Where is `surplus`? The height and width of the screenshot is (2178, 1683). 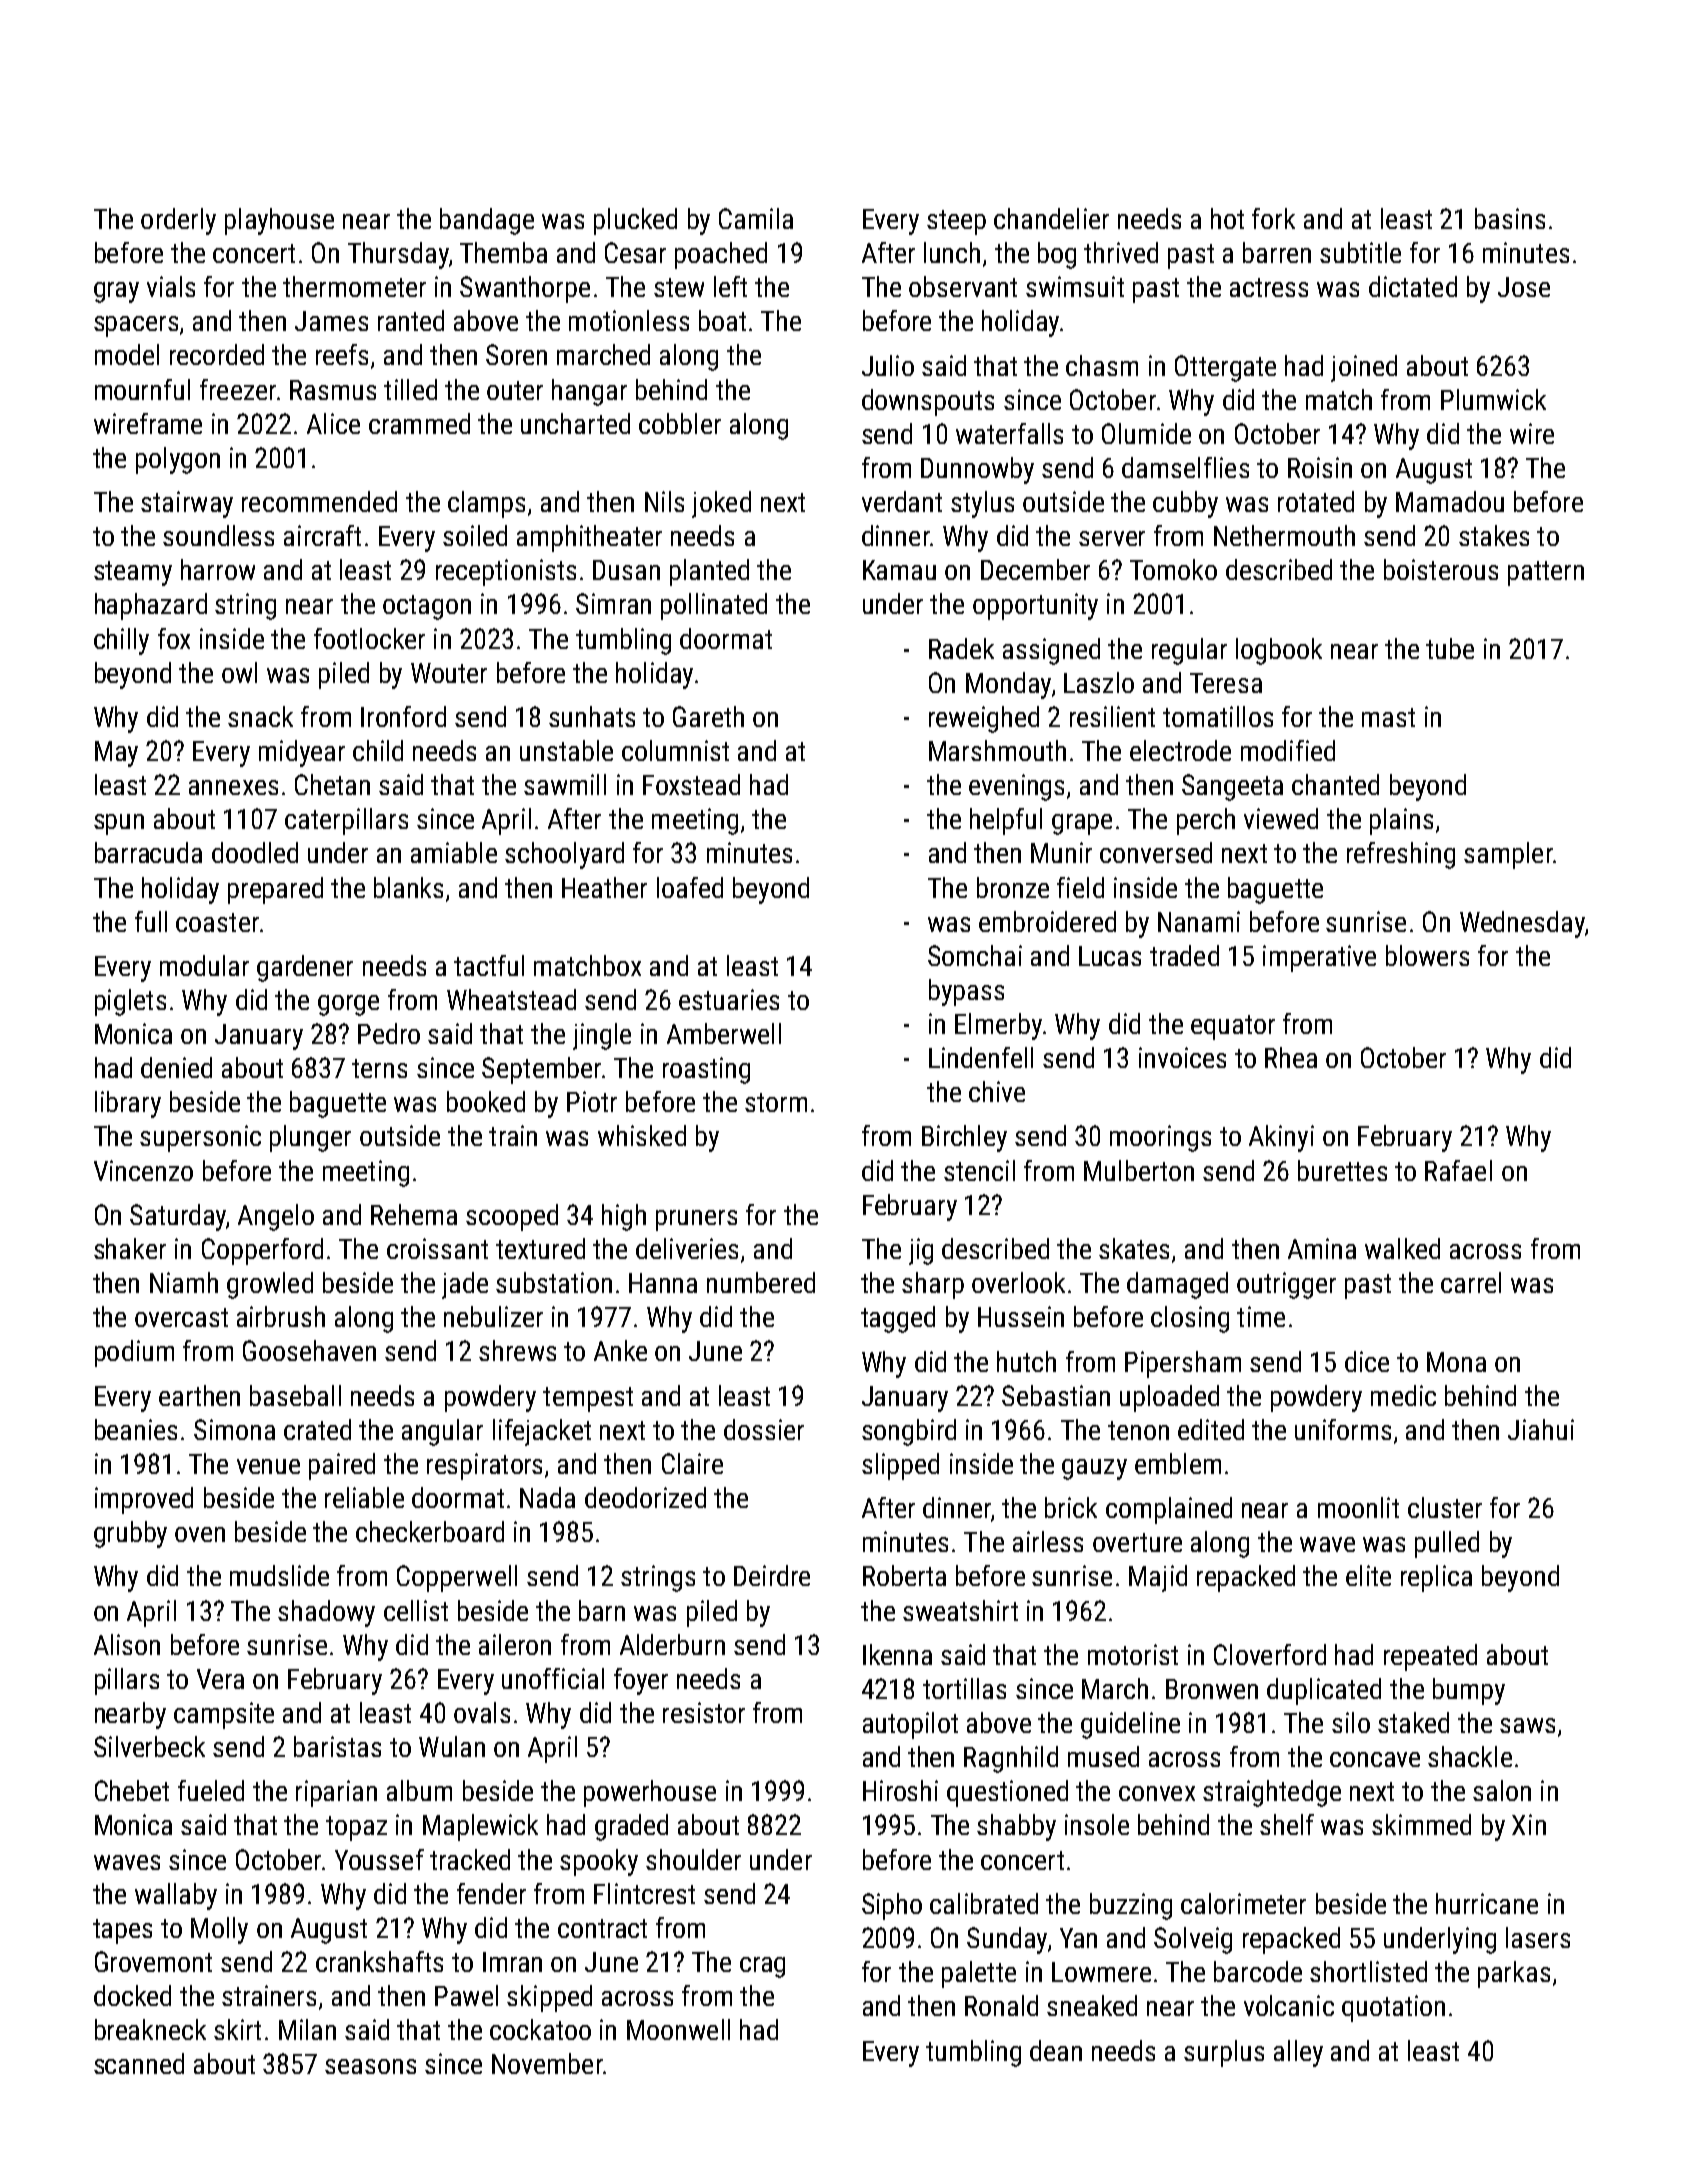 surplus is located at coordinates (1224, 2053).
